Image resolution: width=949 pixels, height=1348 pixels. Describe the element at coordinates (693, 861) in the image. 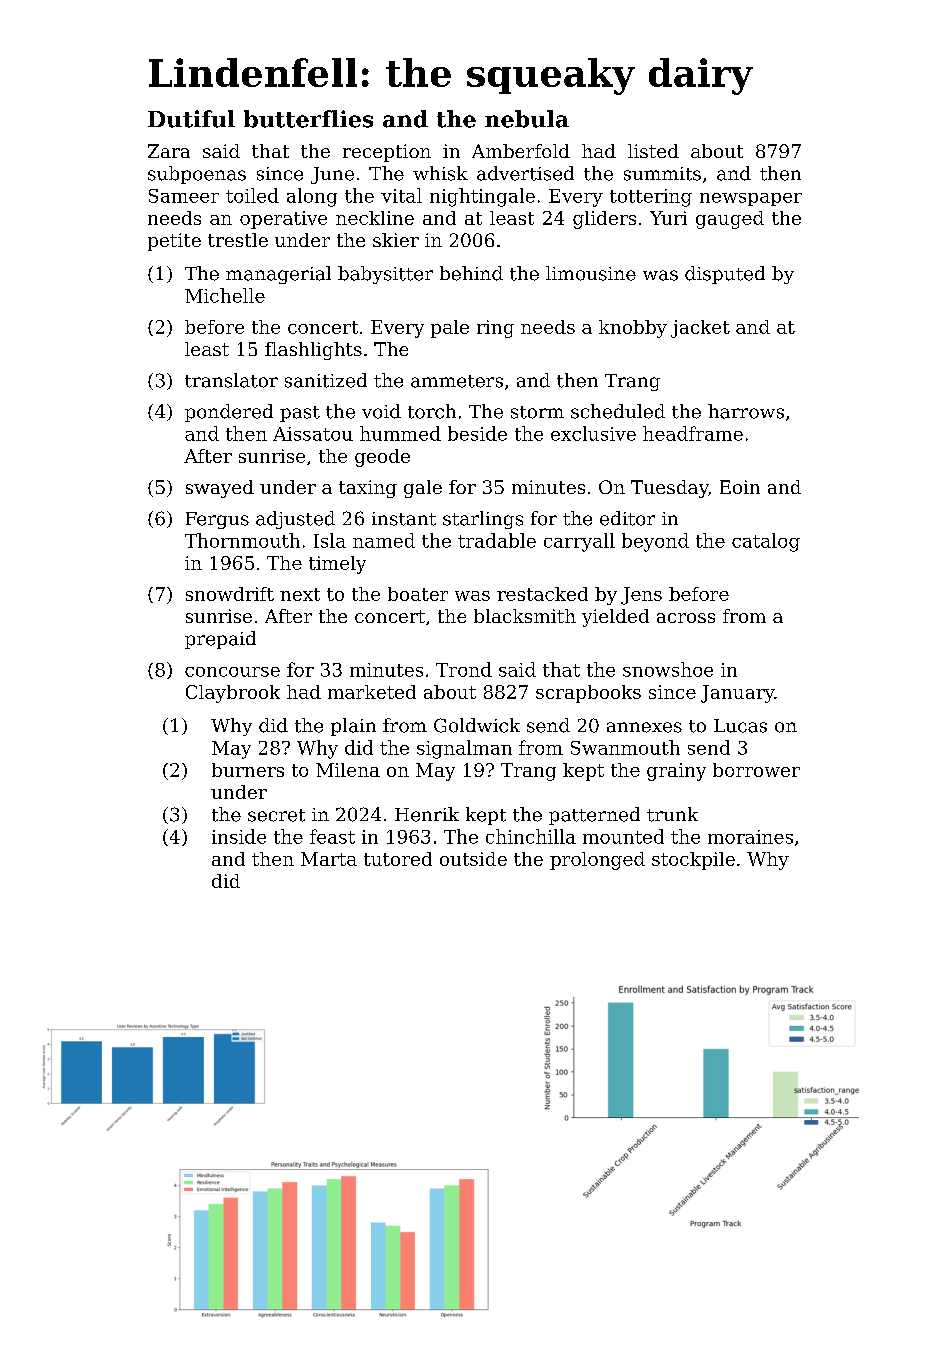

I see `stockpile` at that location.
